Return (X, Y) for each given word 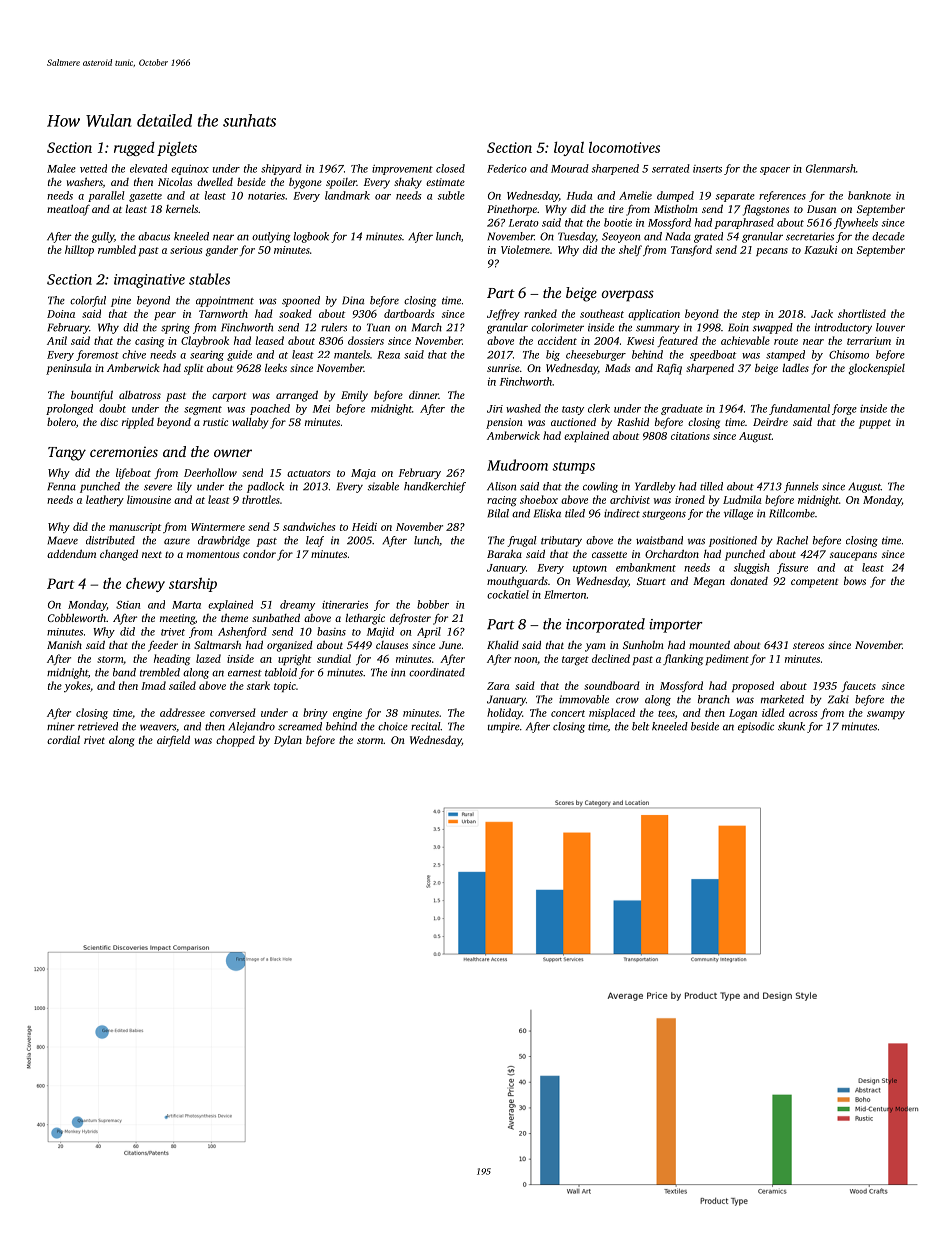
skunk (791, 726)
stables (209, 279)
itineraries (345, 605)
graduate (682, 409)
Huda (579, 195)
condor (259, 554)
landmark (347, 195)
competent (814, 583)
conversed (233, 712)
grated (708, 237)
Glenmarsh (831, 168)
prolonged (69, 409)
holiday (504, 713)
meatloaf (68, 210)
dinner (424, 395)
